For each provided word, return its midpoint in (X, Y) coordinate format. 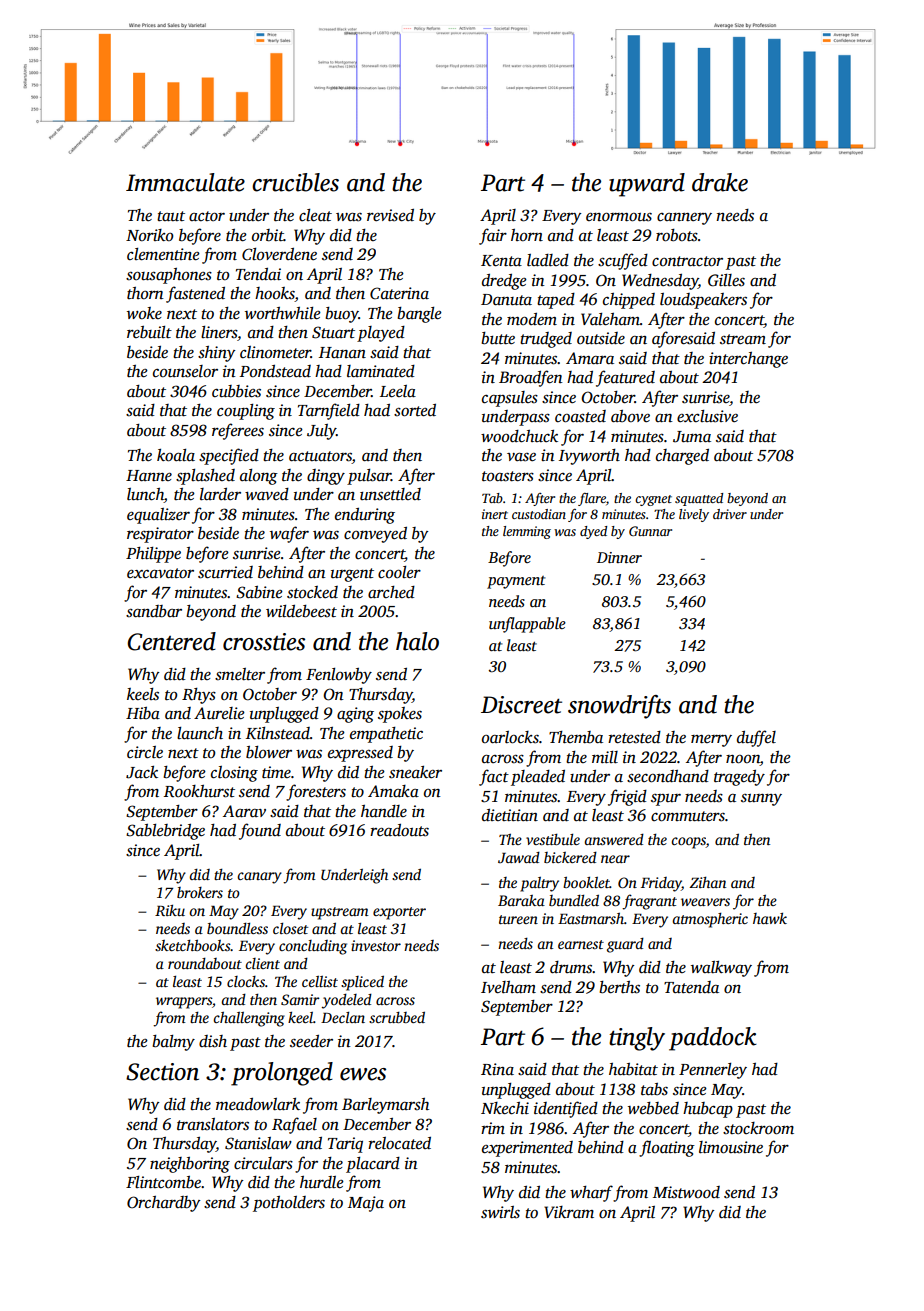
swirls (500, 1212)
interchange (748, 360)
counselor (185, 371)
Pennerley (713, 1071)
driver (730, 514)
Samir (300, 999)
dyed (593, 532)
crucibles (295, 182)
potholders (289, 1204)
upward (647, 185)
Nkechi (505, 1108)
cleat (315, 215)
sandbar (154, 611)
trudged (546, 340)
